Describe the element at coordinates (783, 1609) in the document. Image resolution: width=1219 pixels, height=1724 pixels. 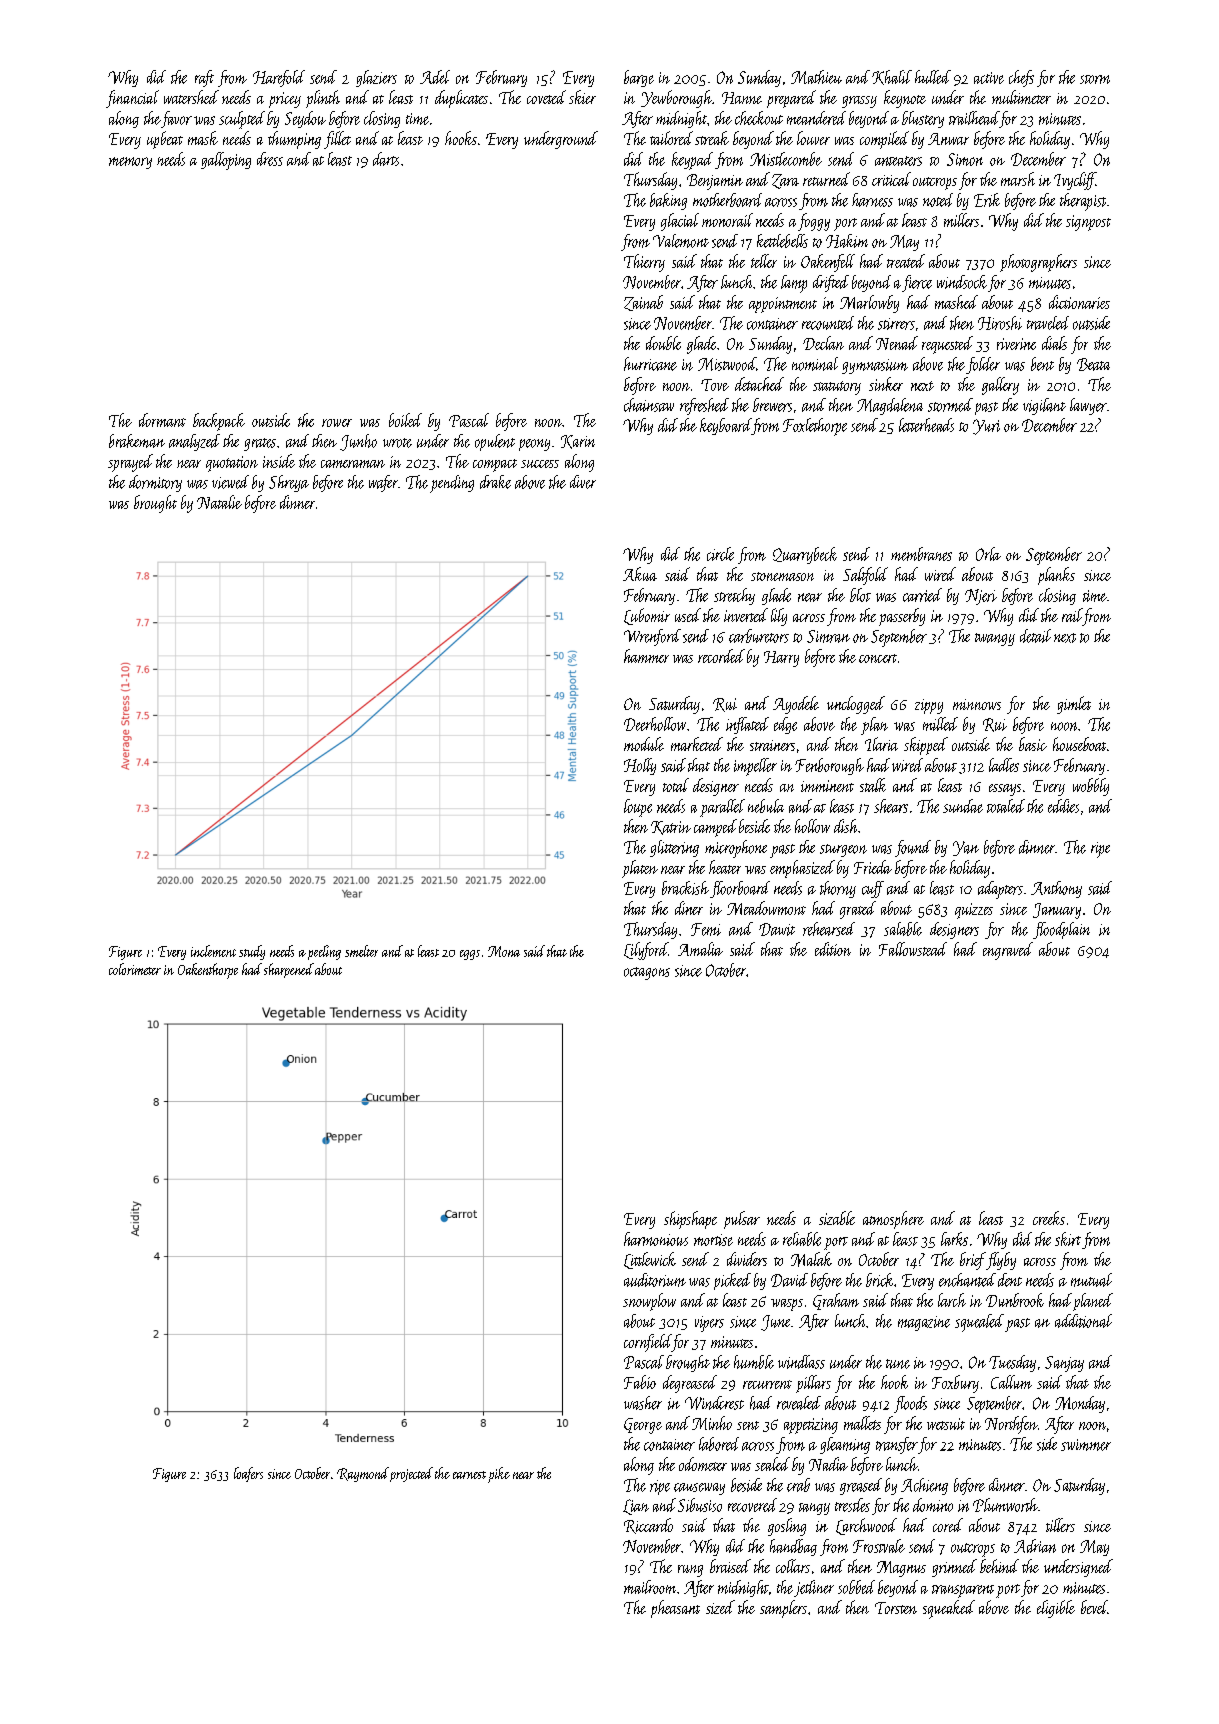
I see `samplers` at that location.
